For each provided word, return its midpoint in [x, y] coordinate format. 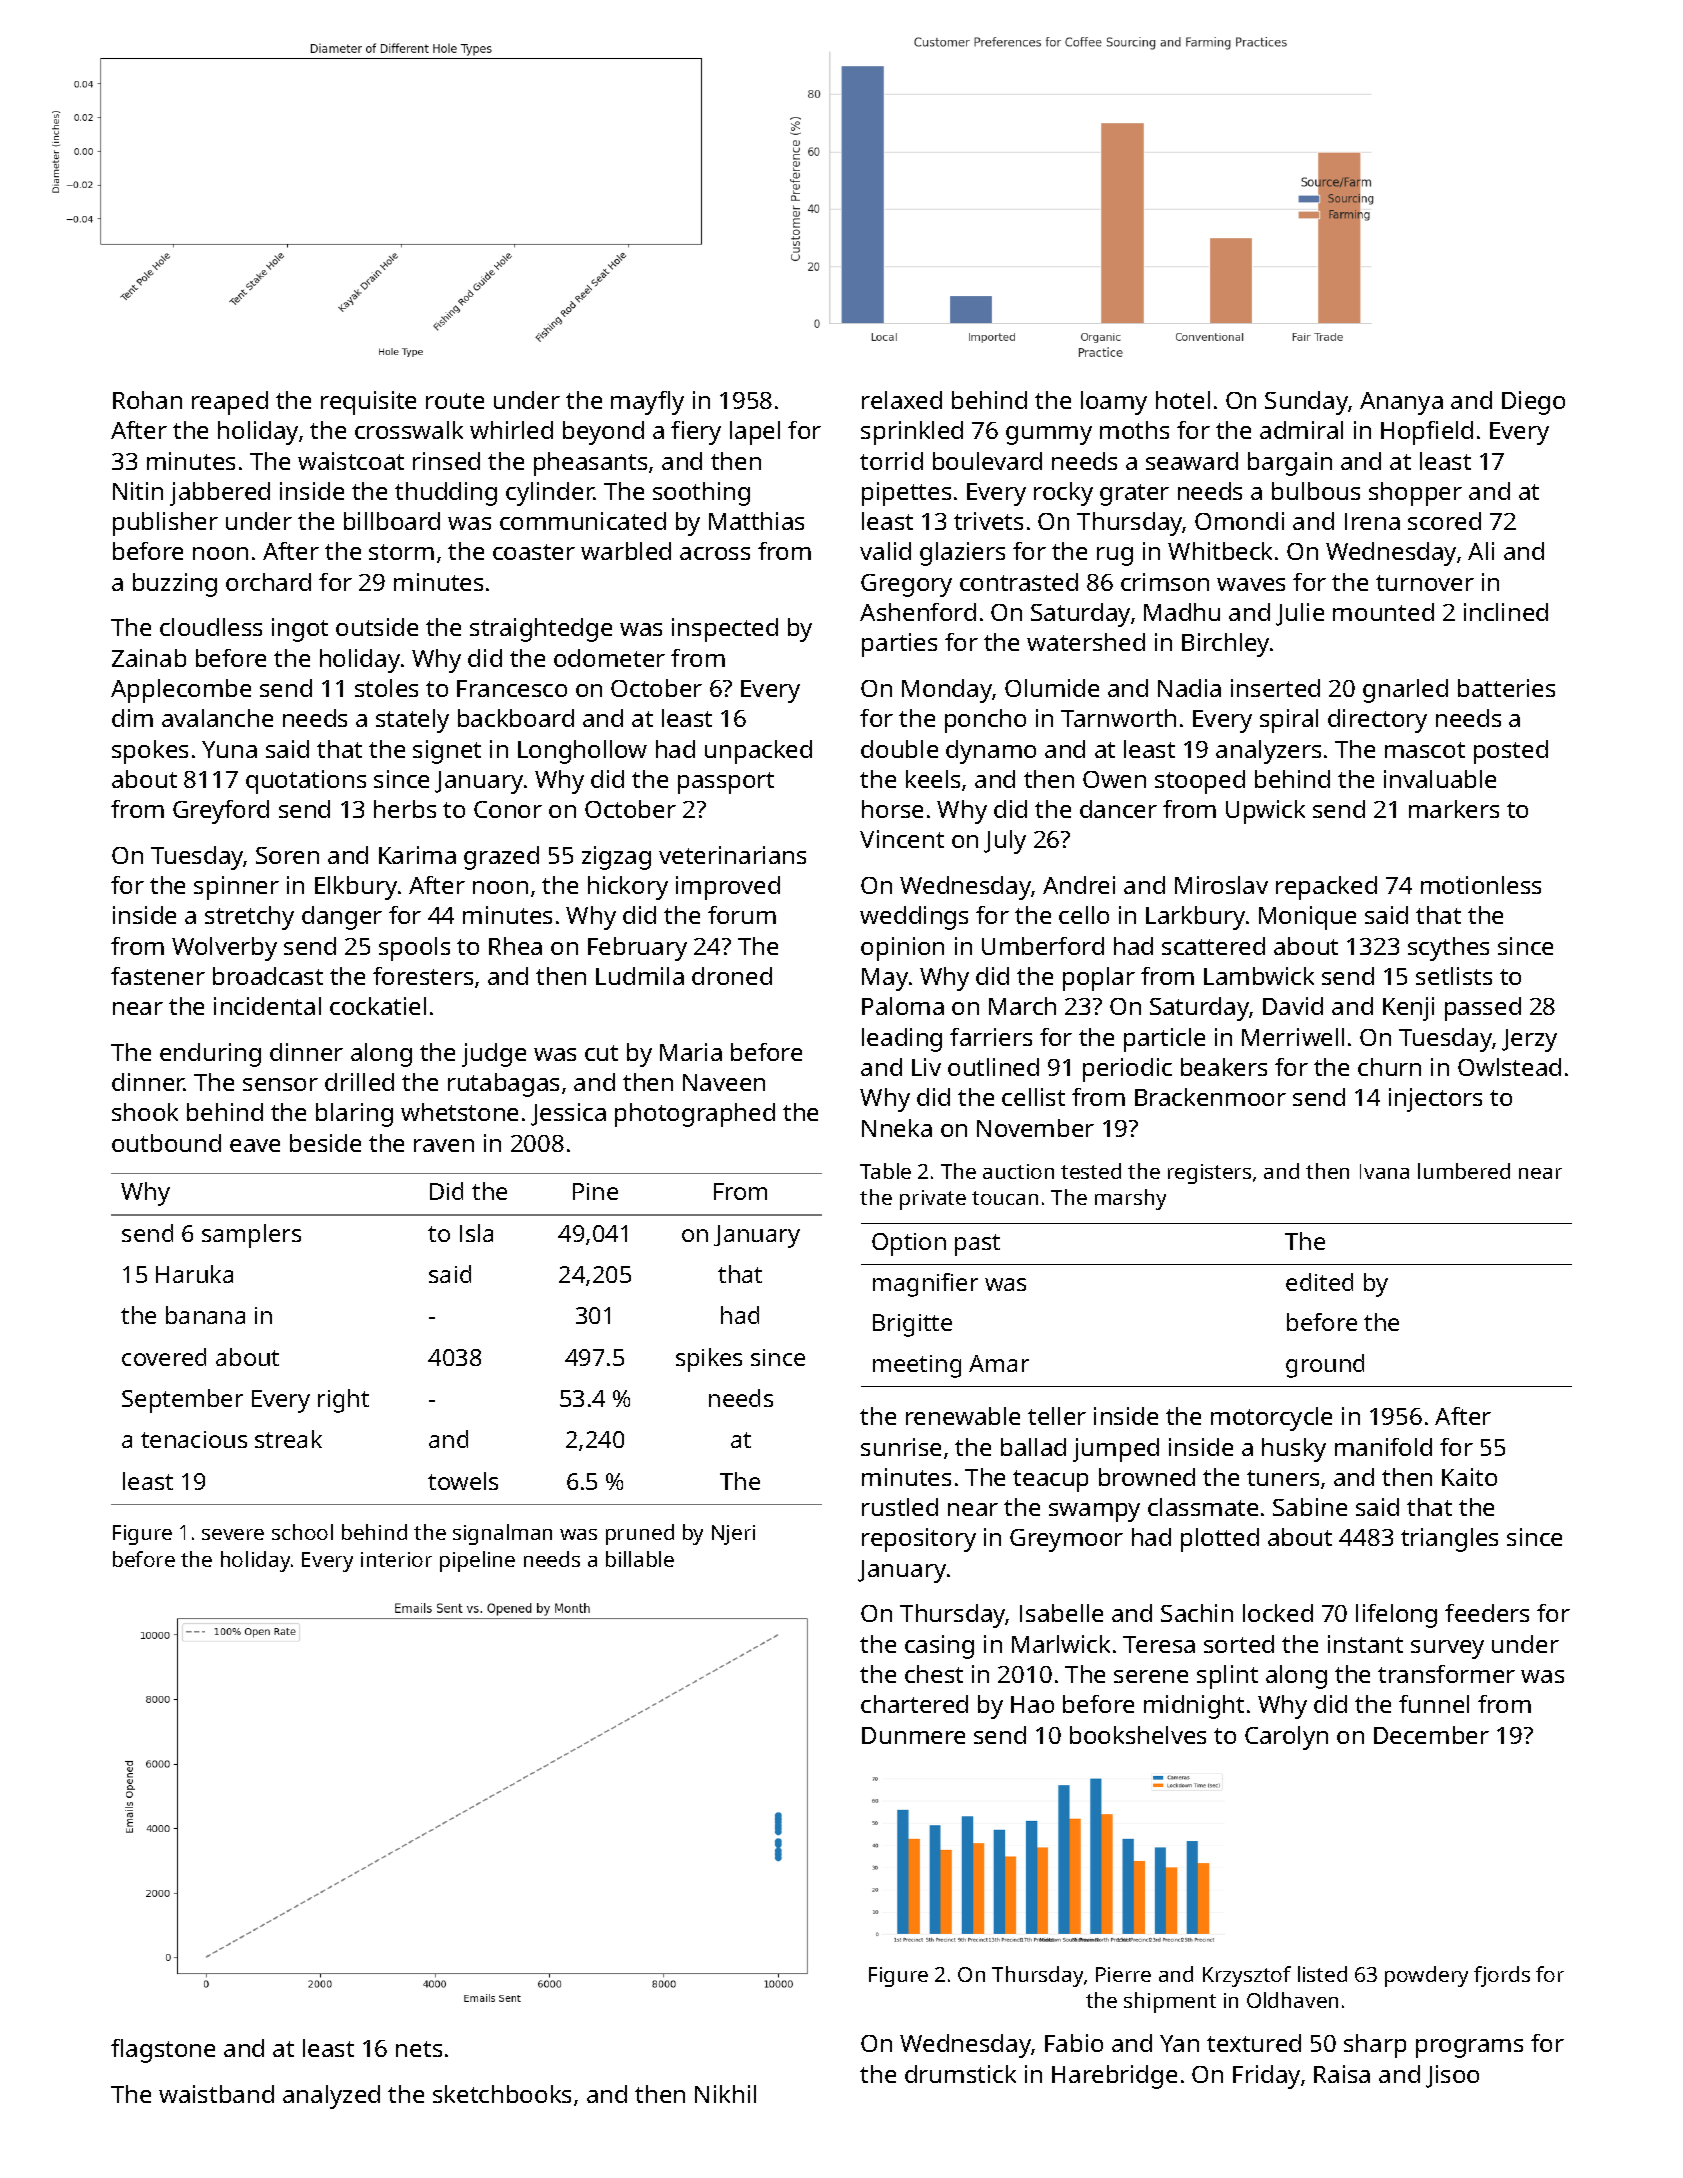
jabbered [220, 494]
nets [419, 2049]
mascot [1425, 750]
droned [732, 976]
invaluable [1440, 779]
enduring [210, 1055]
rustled [900, 1507]
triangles [1449, 1540]
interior [396, 1559]
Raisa [1342, 2074]
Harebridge [1114, 2077]
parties [899, 645]
